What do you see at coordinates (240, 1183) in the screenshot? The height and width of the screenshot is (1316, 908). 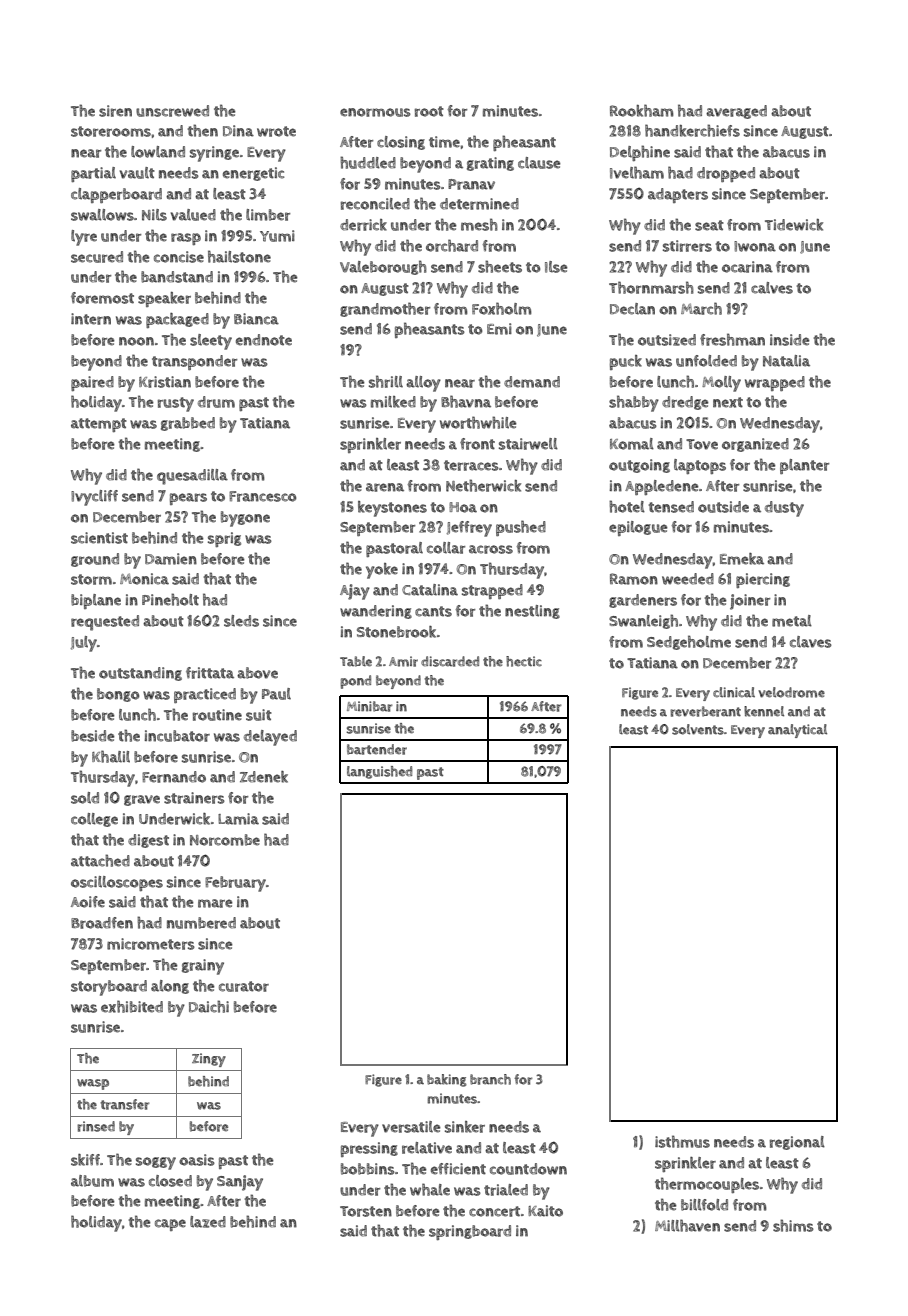 I see `Sanjay` at bounding box center [240, 1183].
